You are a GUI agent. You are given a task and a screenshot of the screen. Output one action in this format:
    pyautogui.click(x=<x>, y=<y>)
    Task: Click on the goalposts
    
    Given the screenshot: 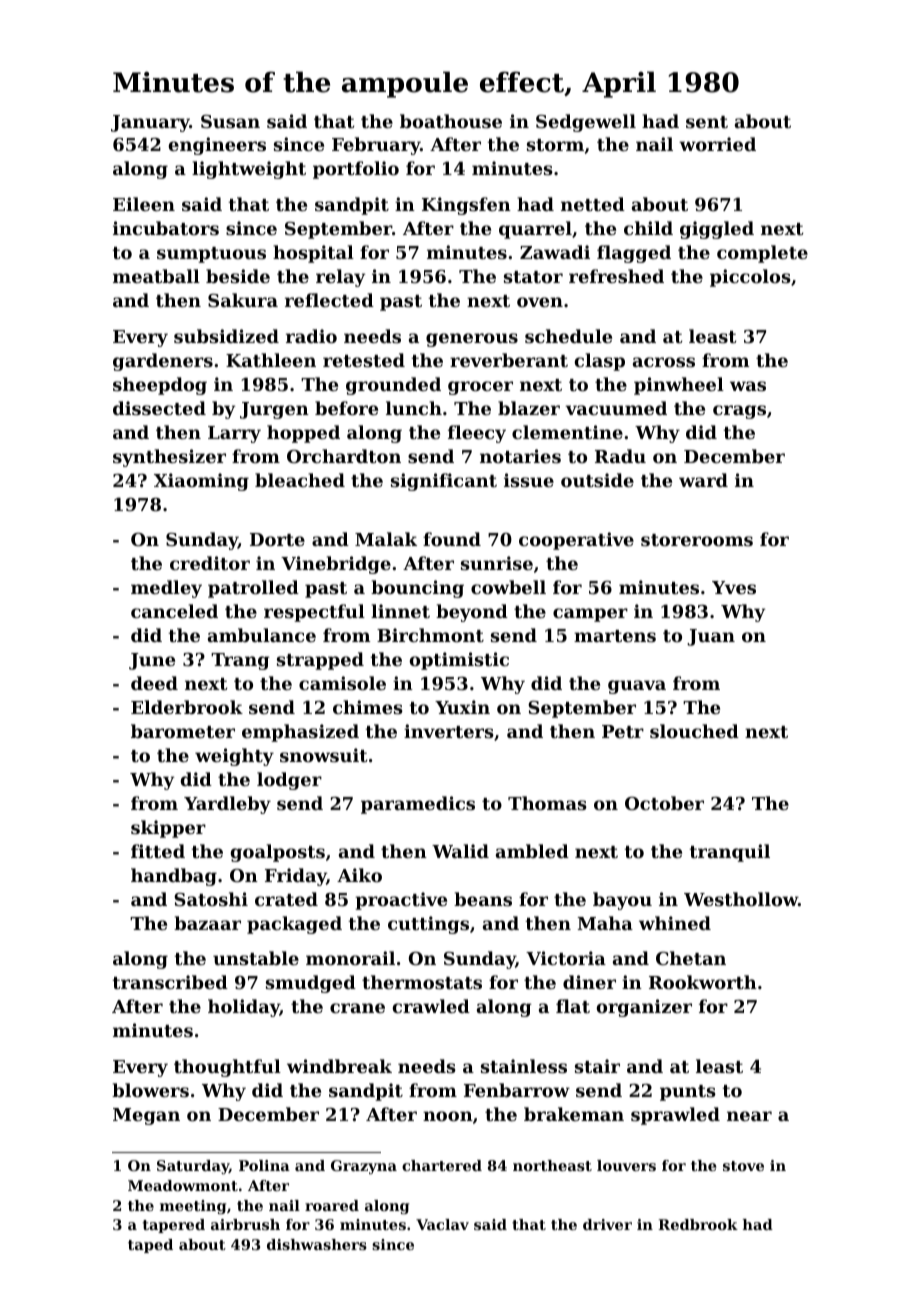 What is the action you would take?
    pyautogui.click(x=278, y=853)
